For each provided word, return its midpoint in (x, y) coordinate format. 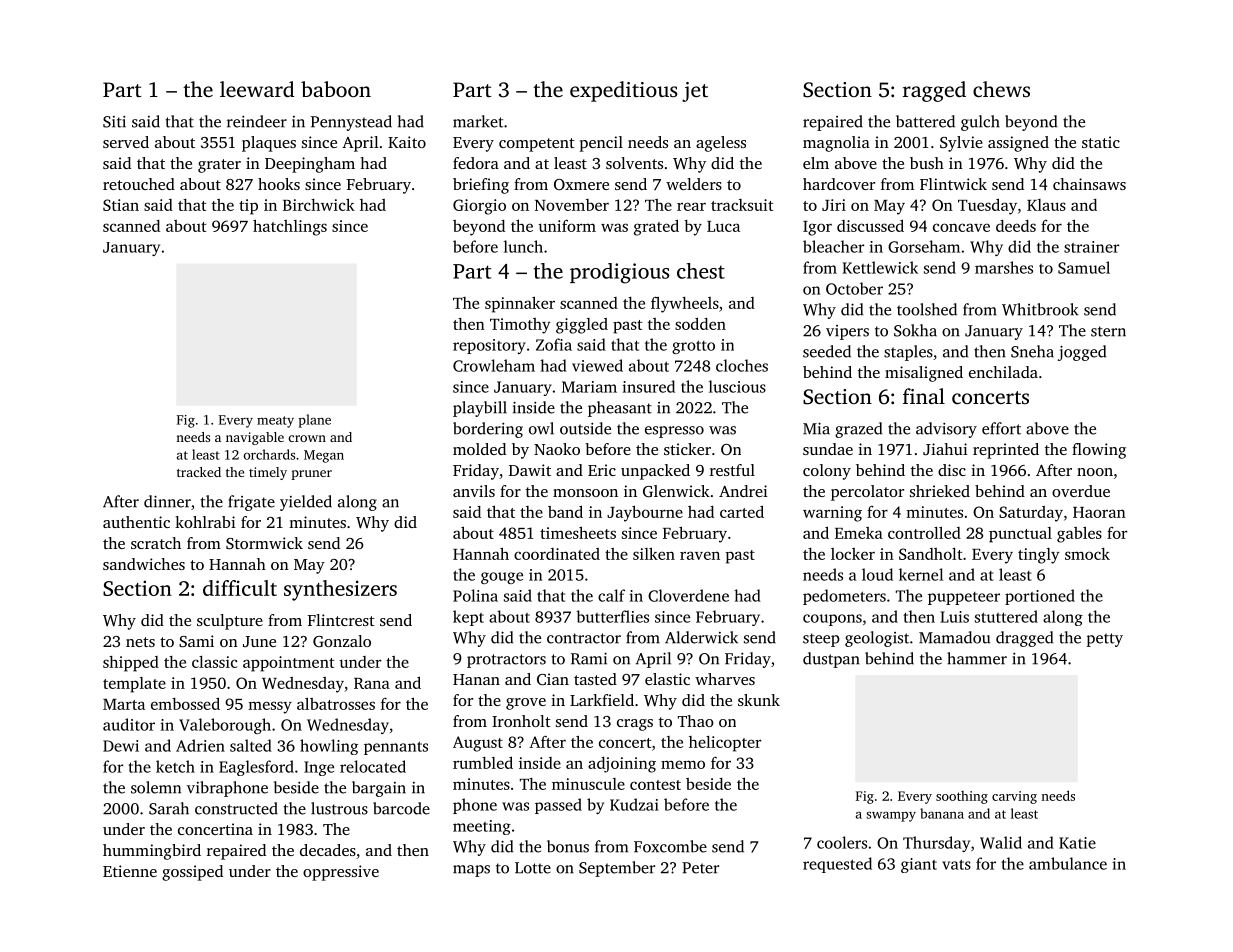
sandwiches (144, 564)
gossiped (192, 873)
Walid (1001, 842)
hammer (977, 658)
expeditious (623, 91)
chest (701, 271)
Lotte (533, 868)
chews (1001, 89)
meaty (275, 422)
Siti (114, 122)
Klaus (1046, 205)
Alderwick (701, 637)
